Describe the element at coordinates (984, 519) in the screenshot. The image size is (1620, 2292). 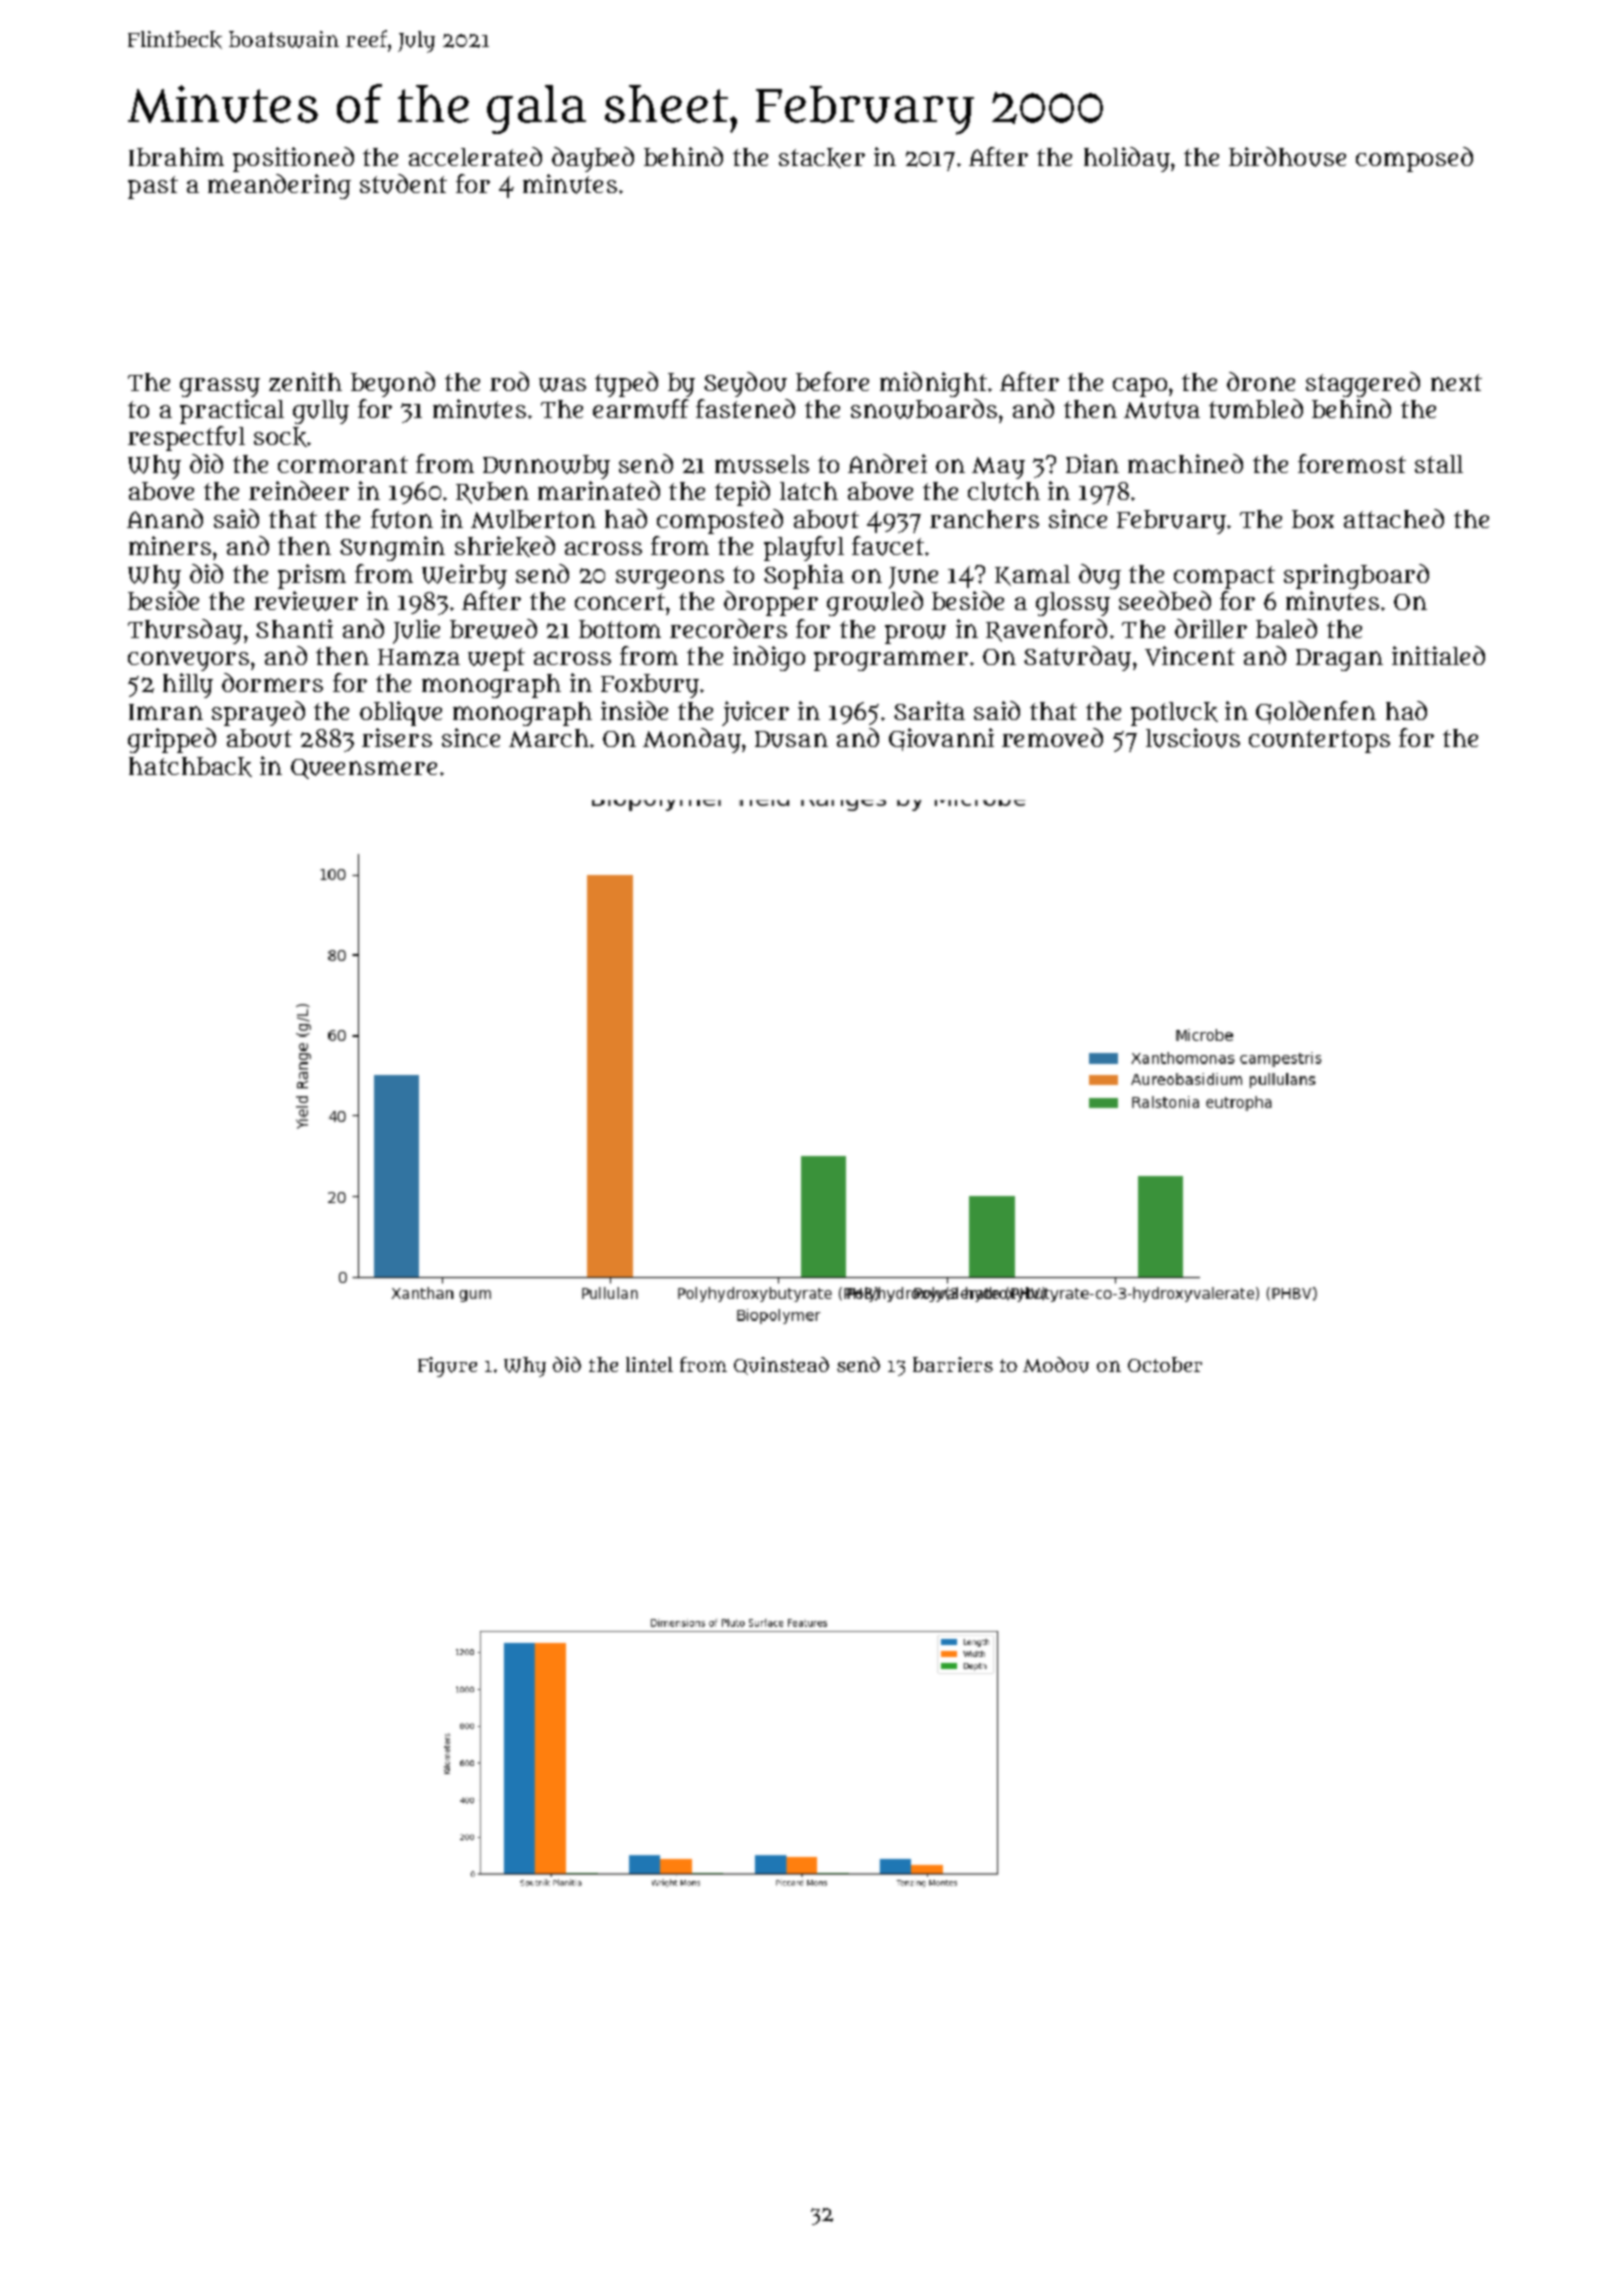
I see `ranchers` at that location.
